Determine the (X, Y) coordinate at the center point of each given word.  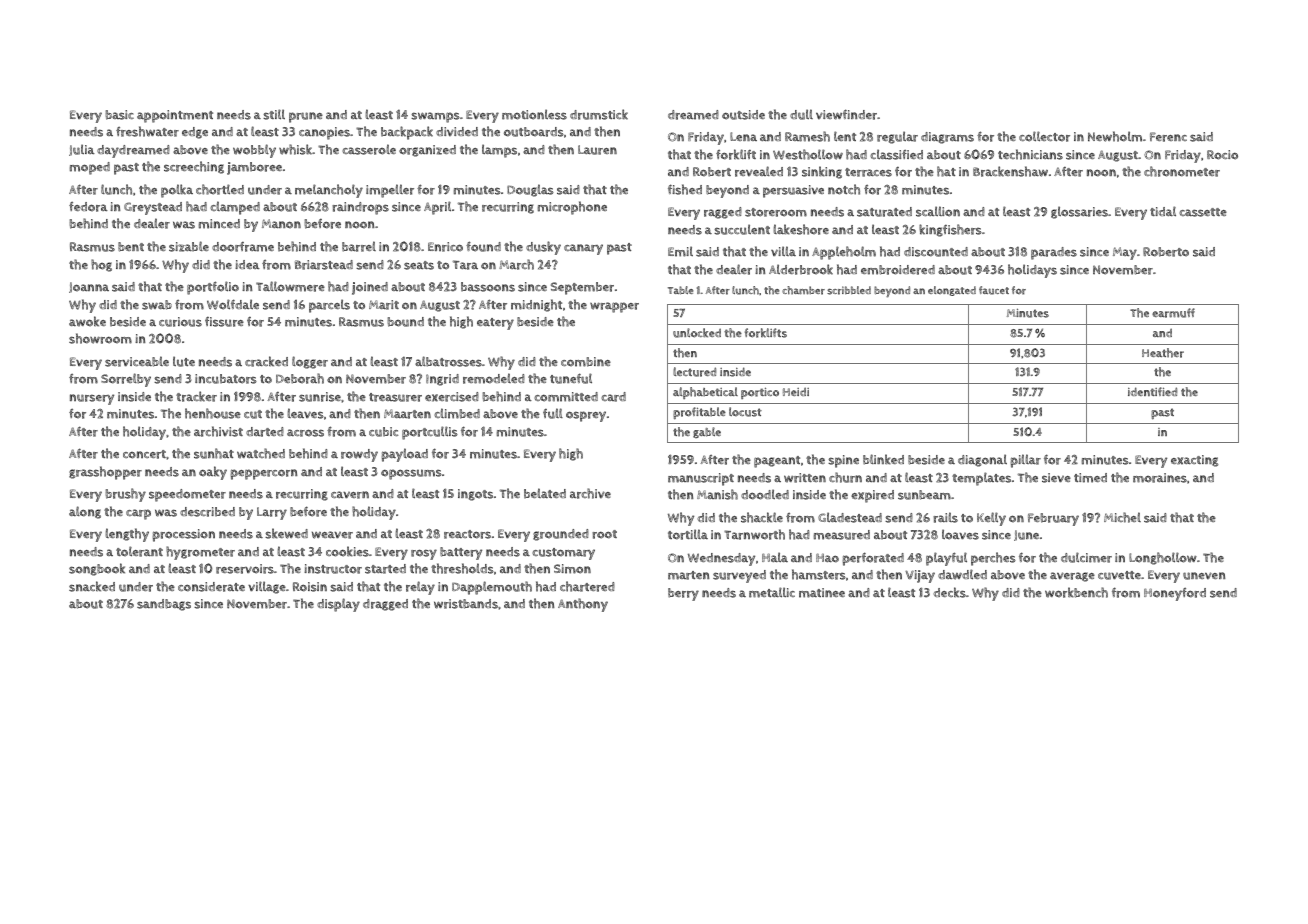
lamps (499, 151)
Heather (1163, 353)
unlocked (697, 333)
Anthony (583, 605)
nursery (92, 399)
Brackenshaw (1010, 171)
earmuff (1173, 313)
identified (1152, 391)
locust (745, 412)
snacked (92, 586)
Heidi (796, 391)
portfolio (213, 288)
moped (90, 168)
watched (261, 453)
